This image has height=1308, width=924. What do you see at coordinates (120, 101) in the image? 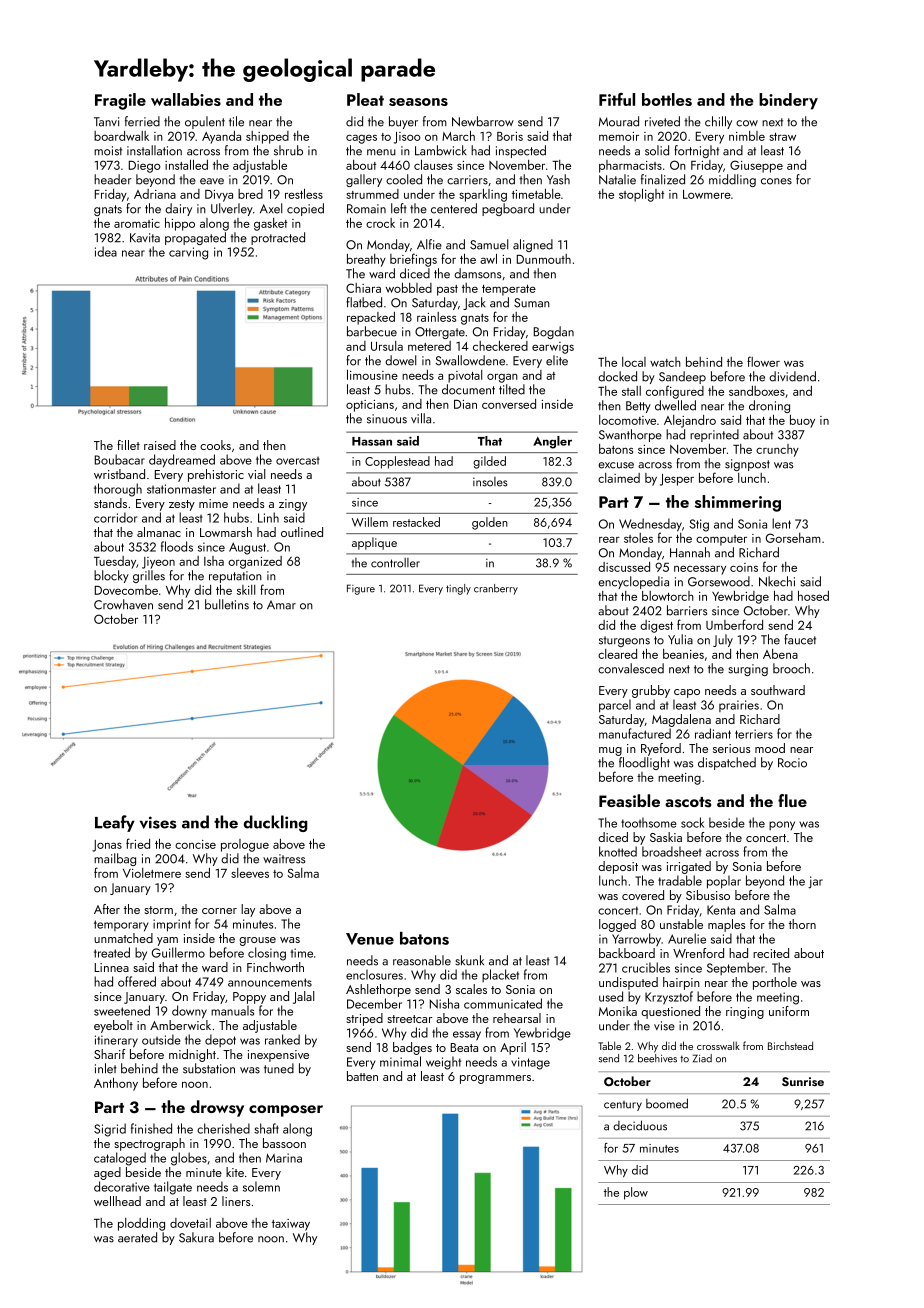
I see `Fragile` at bounding box center [120, 101].
